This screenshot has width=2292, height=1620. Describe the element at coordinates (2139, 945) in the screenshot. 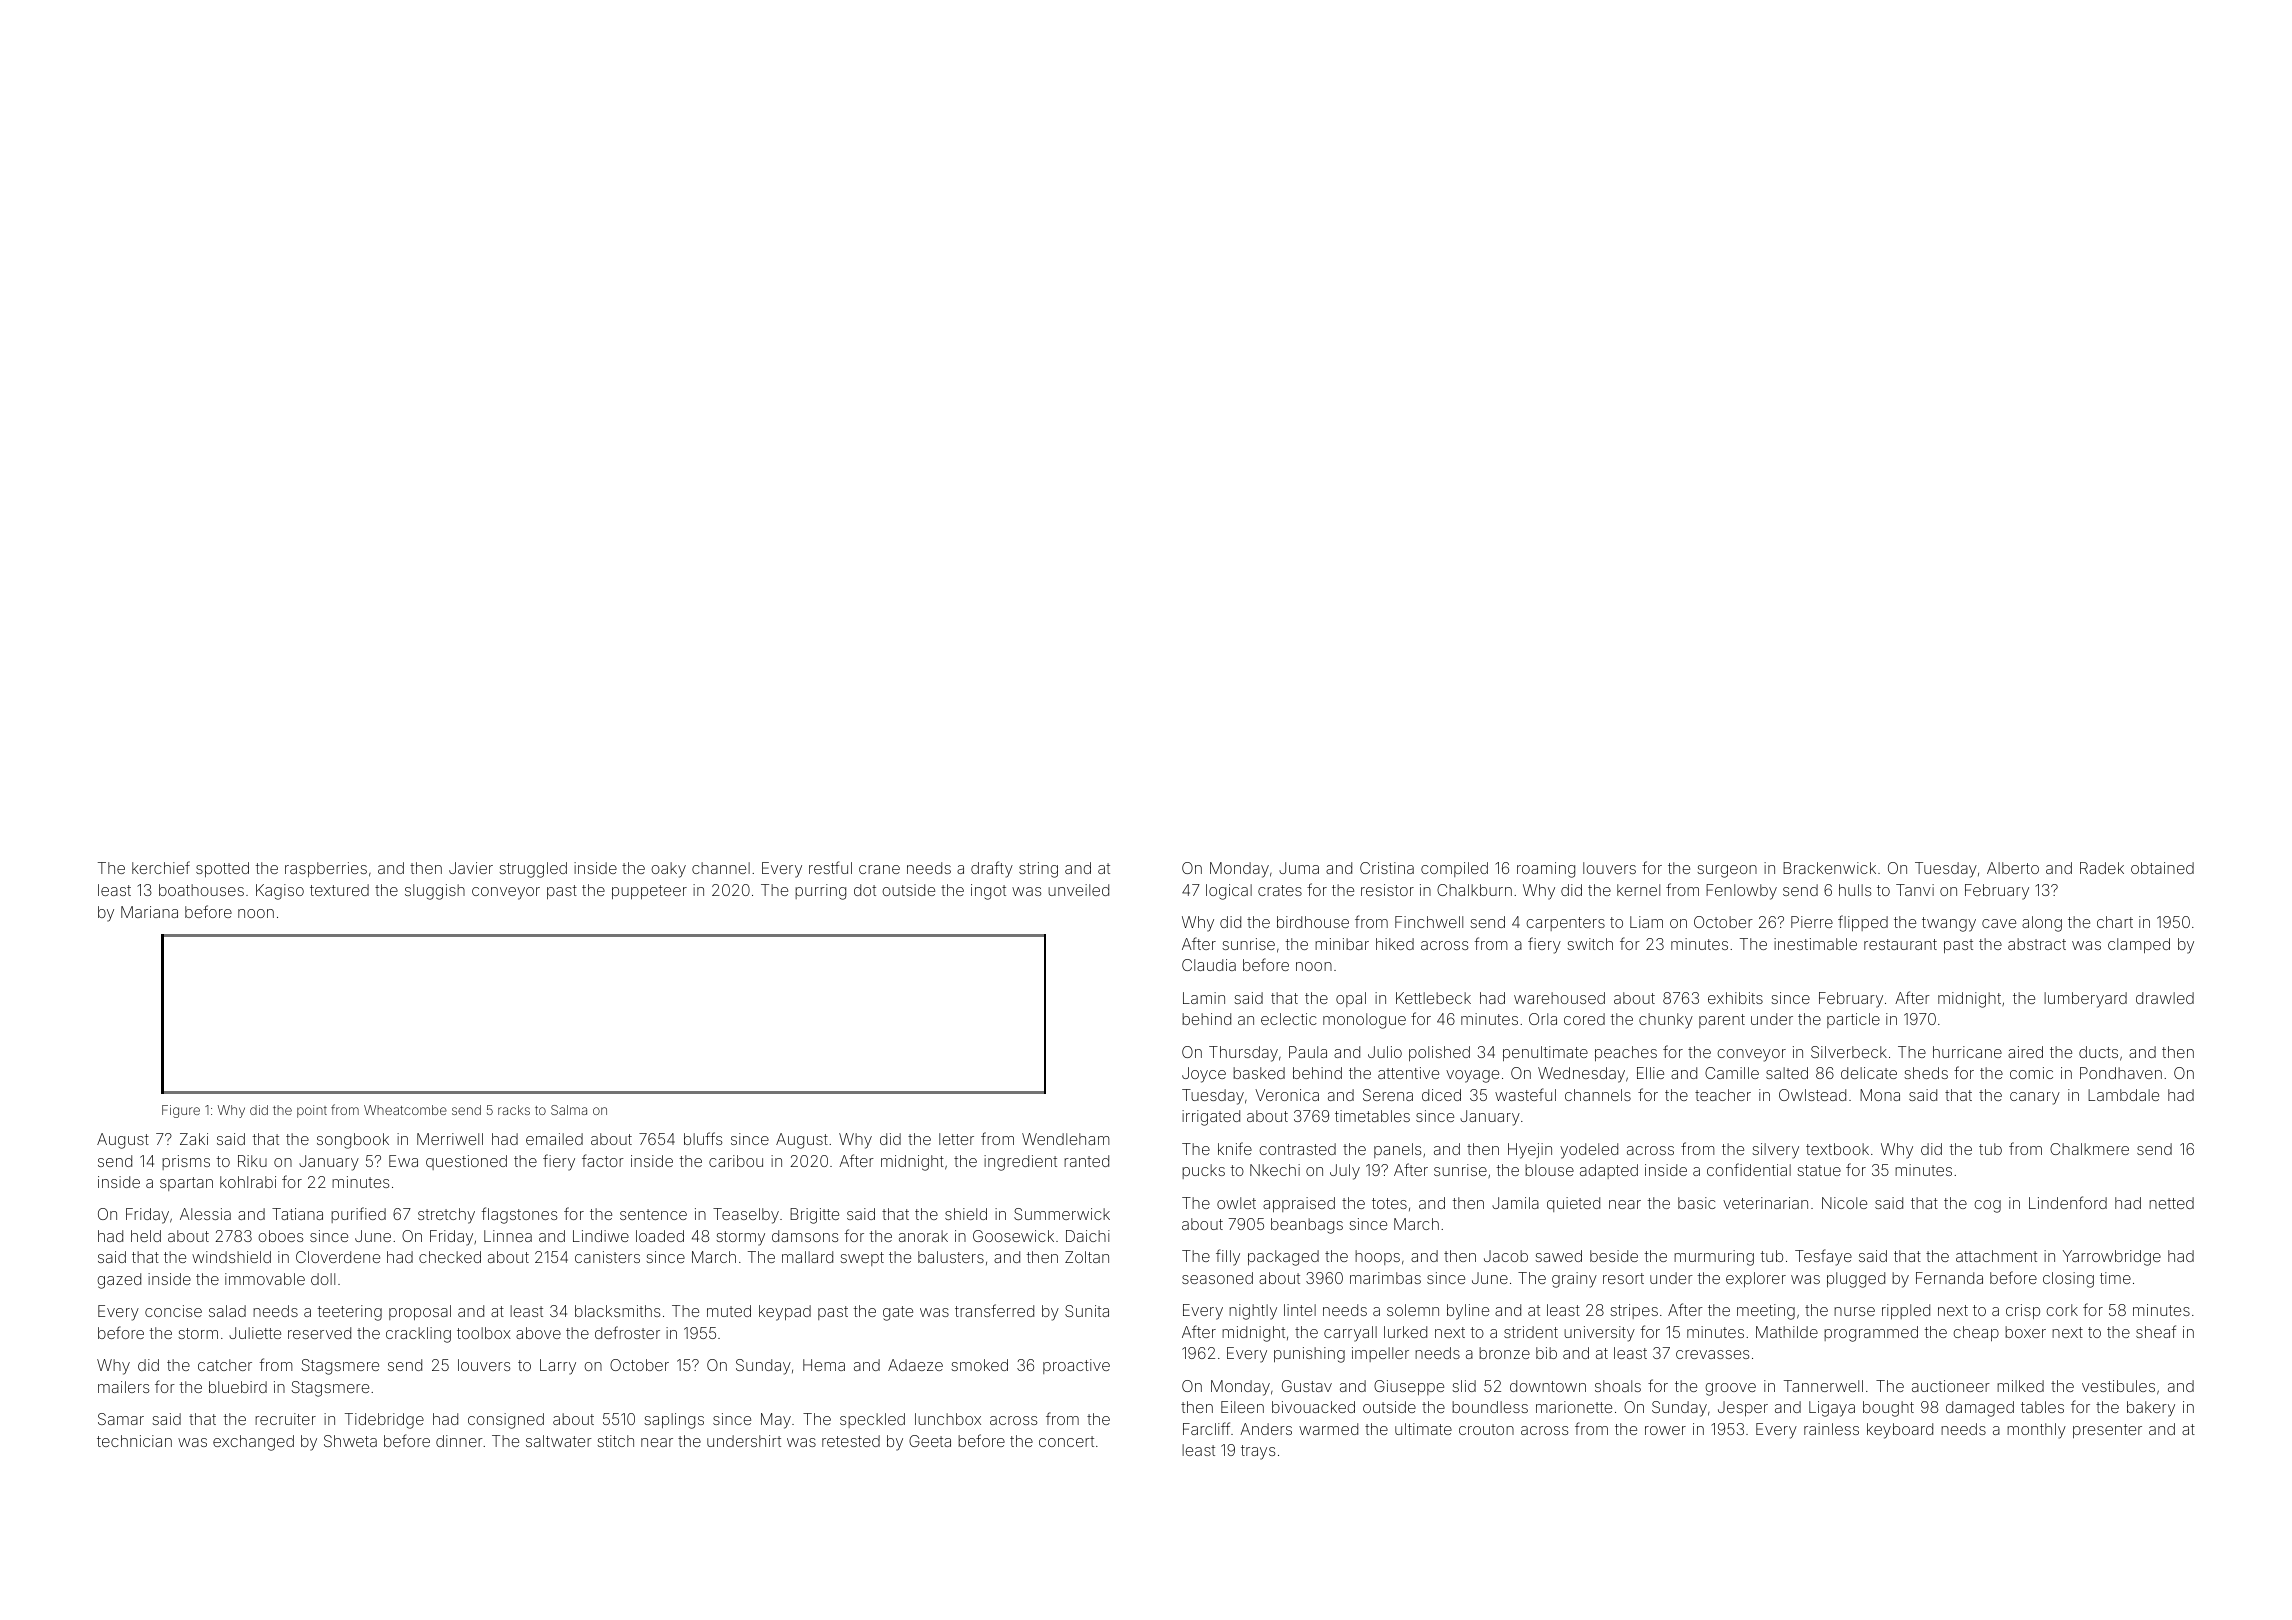

I see `clamped` at that location.
